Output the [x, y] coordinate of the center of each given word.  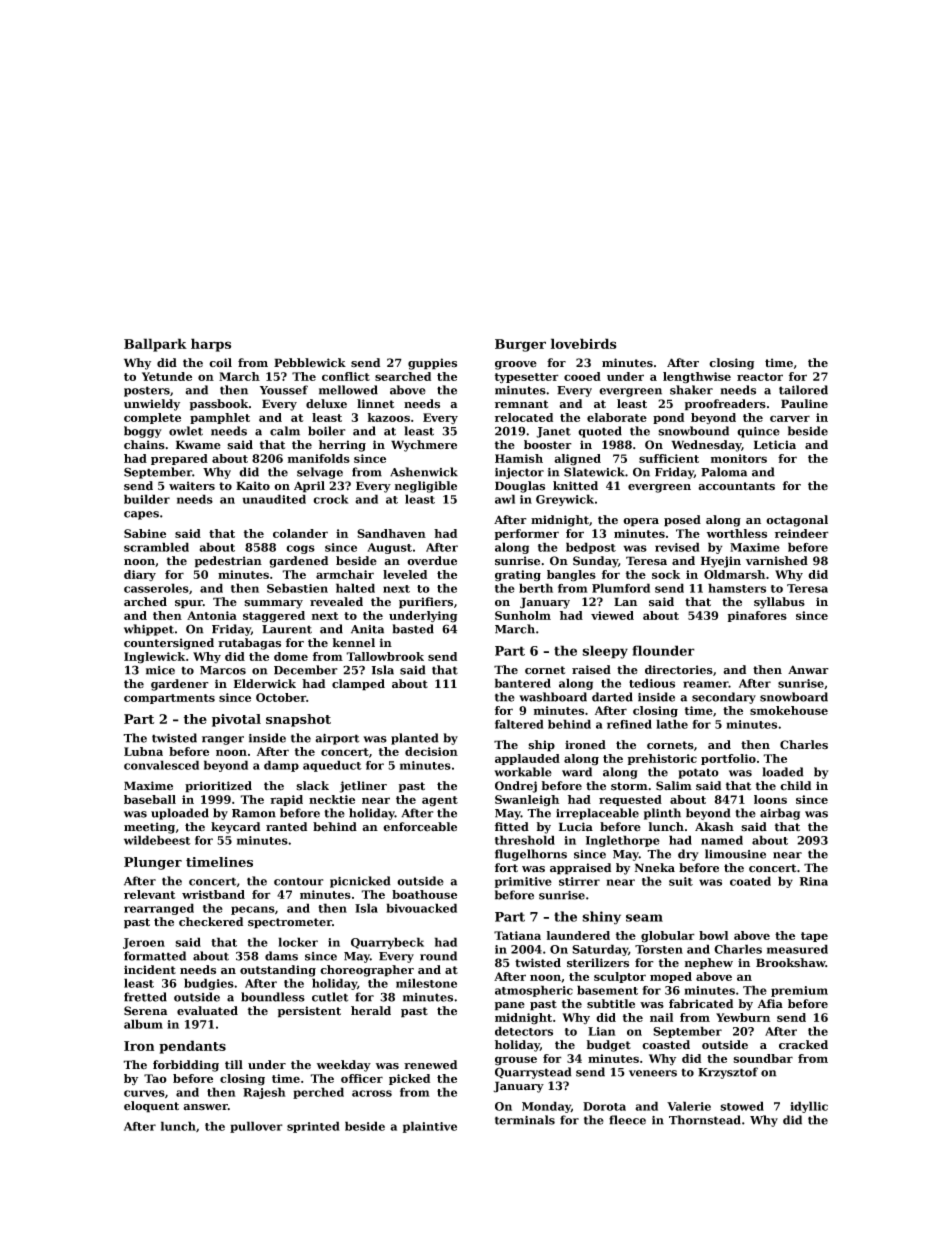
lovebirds [584, 343]
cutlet [330, 997]
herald [371, 1011]
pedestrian [228, 562]
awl [505, 499]
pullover [256, 1127]
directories [679, 670]
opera [641, 522]
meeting [149, 828]
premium [799, 991]
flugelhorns [531, 855]
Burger [520, 345]
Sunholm [523, 615]
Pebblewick [310, 363]
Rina [814, 881]
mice [160, 670]
